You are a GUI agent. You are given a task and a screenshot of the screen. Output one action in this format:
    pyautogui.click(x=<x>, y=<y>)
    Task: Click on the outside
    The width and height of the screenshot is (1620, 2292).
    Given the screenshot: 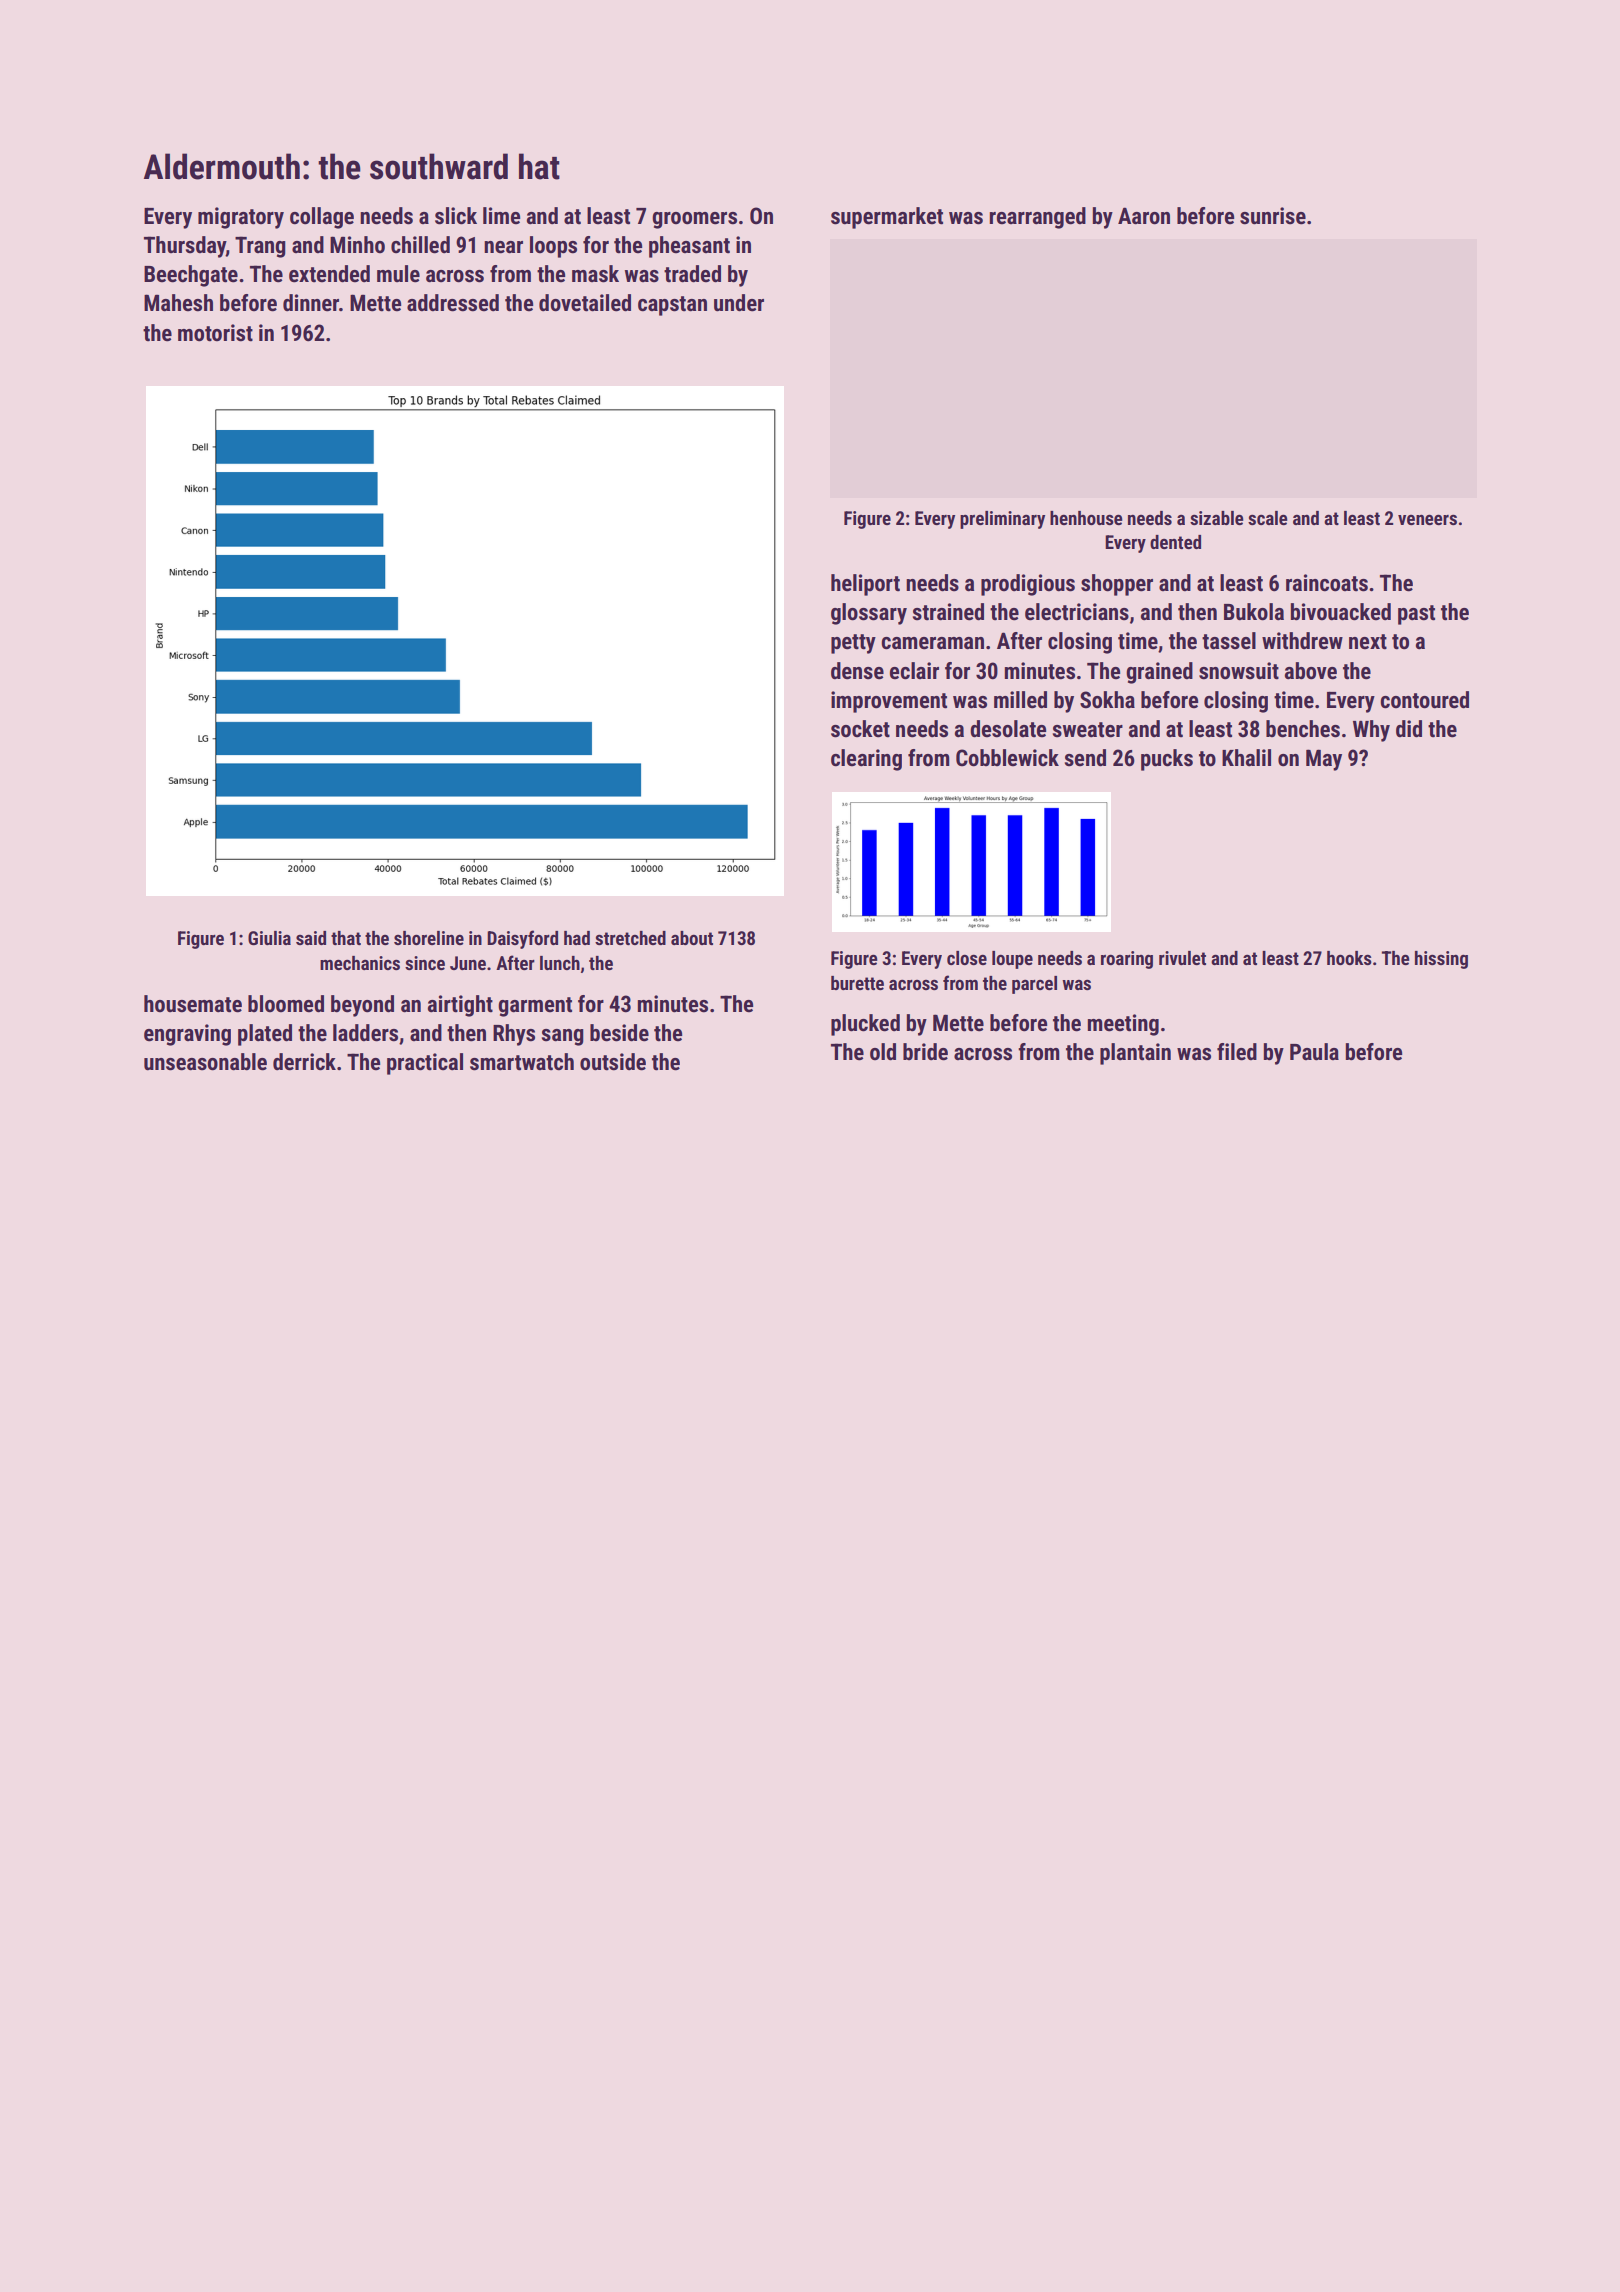 What is the action you would take?
    pyautogui.click(x=613, y=1062)
